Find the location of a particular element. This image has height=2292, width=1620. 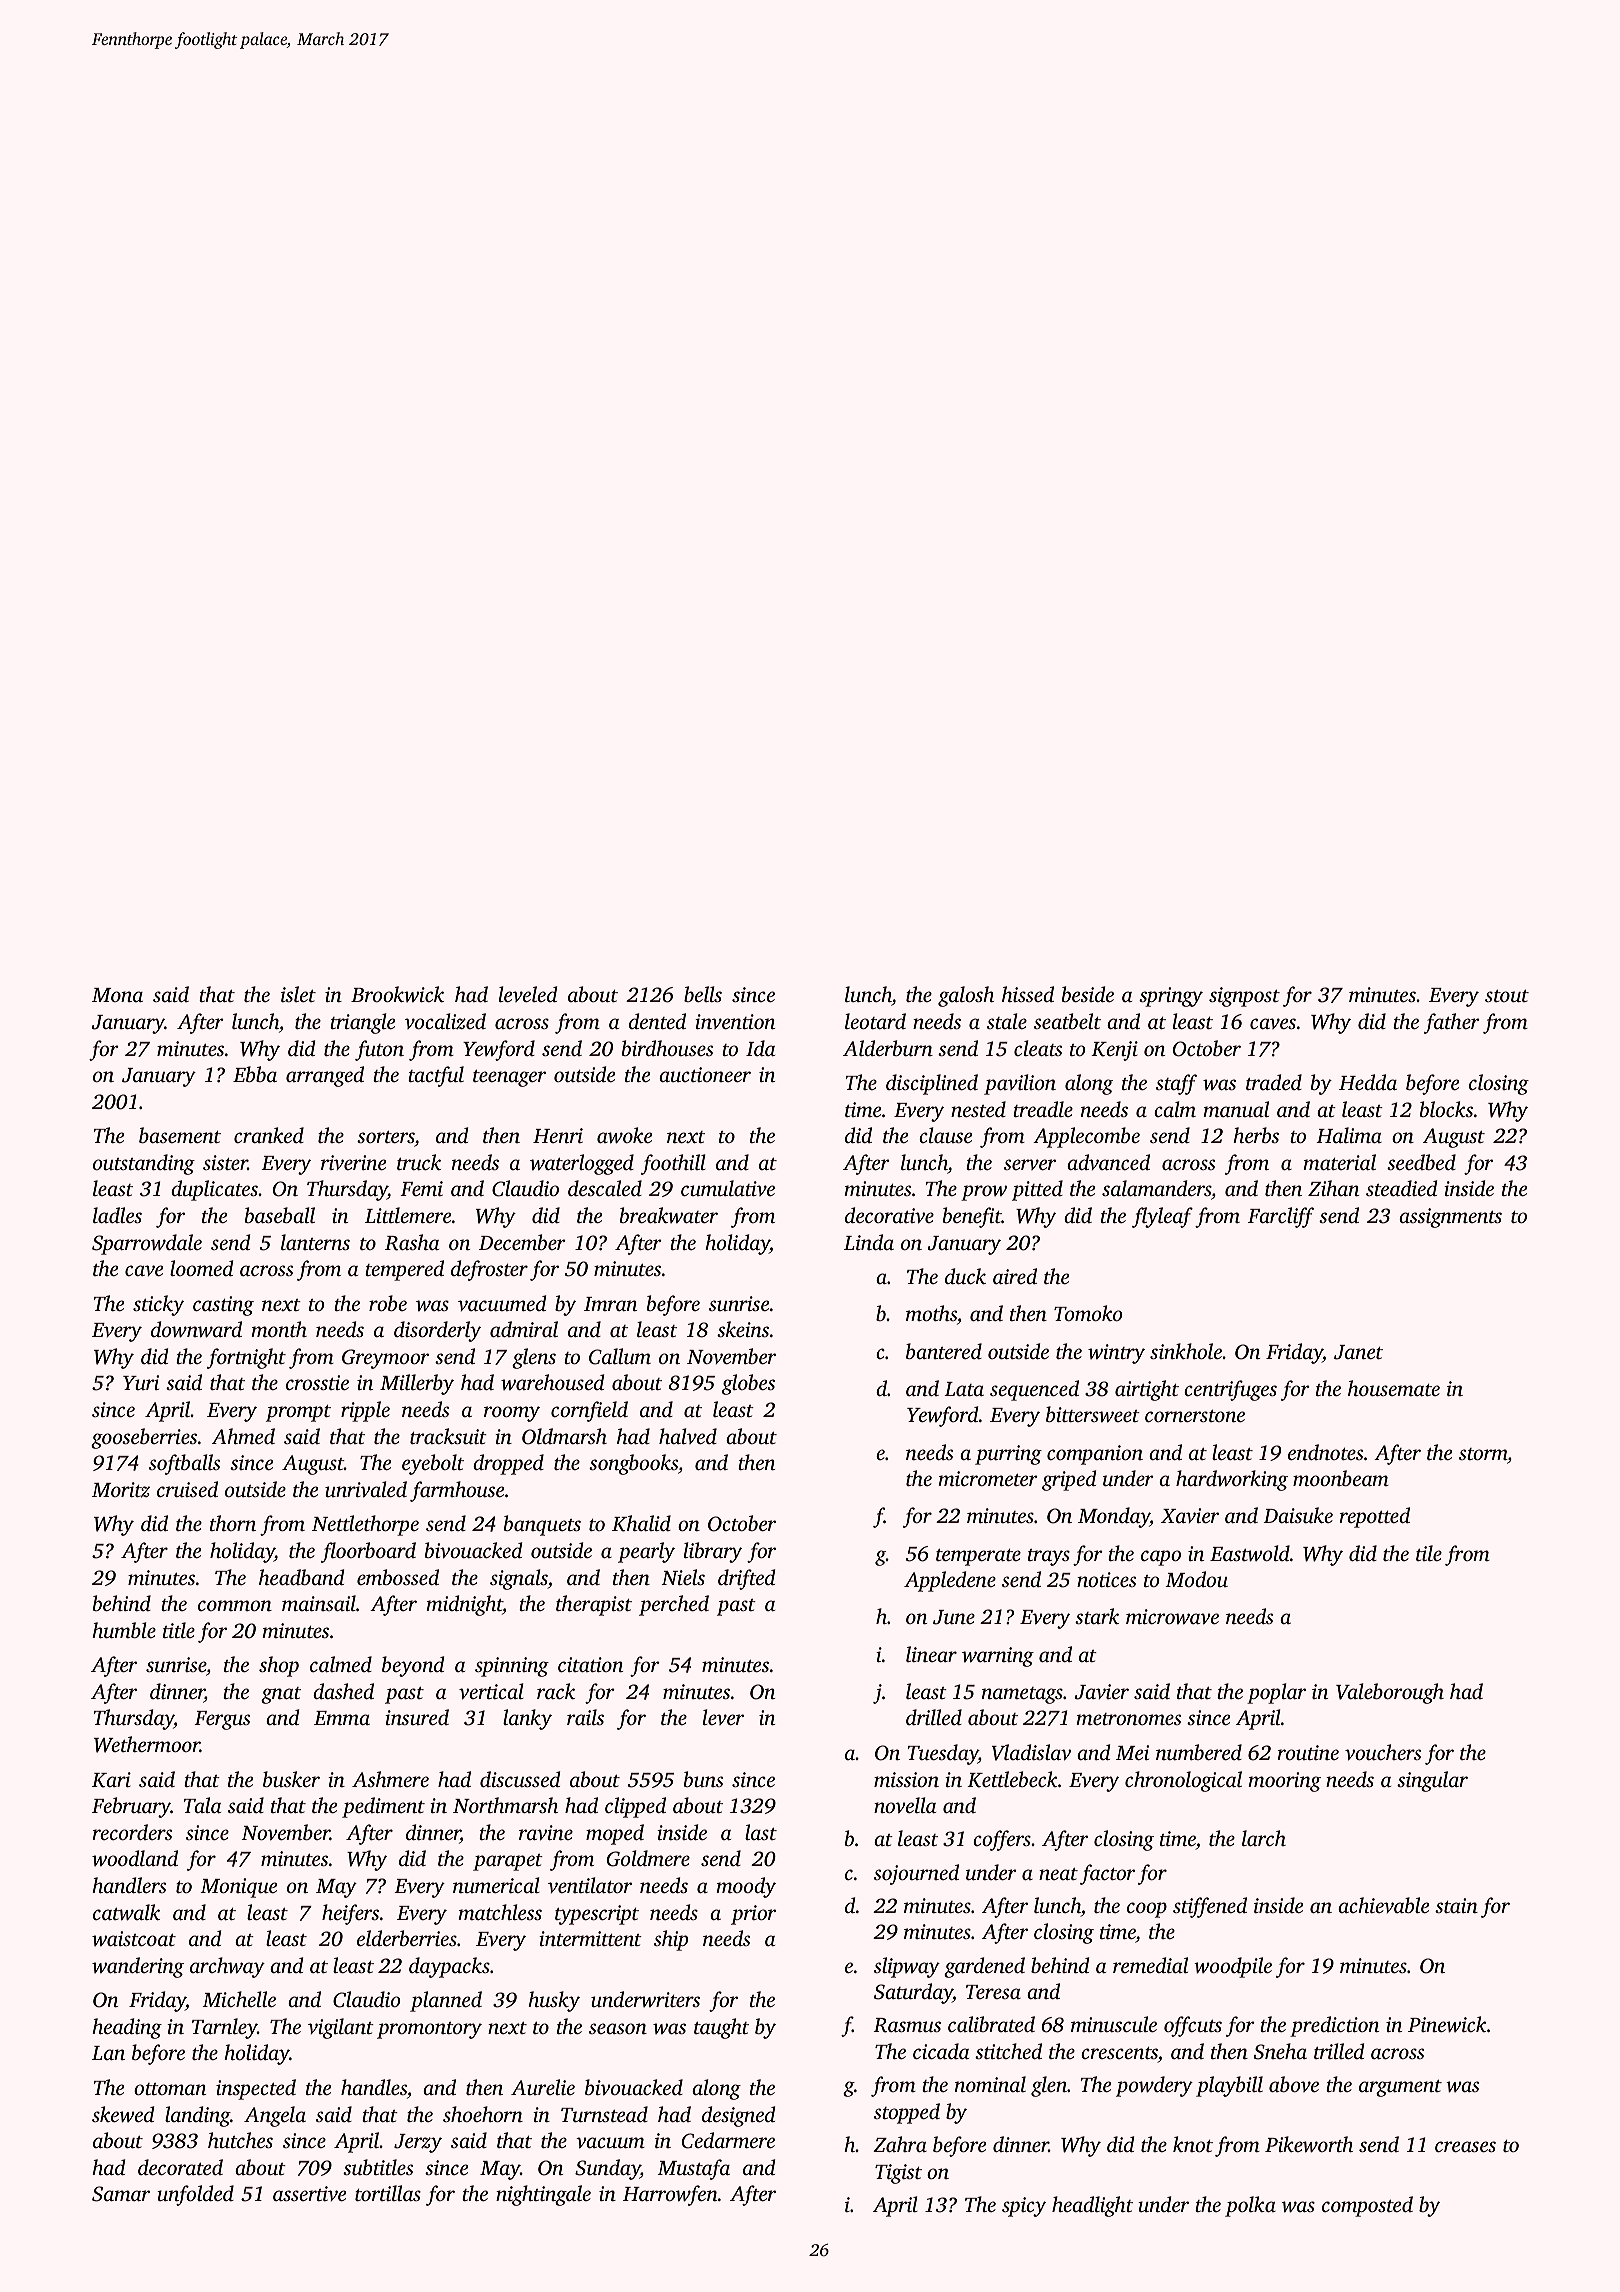

catwalk is located at coordinates (126, 1912).
